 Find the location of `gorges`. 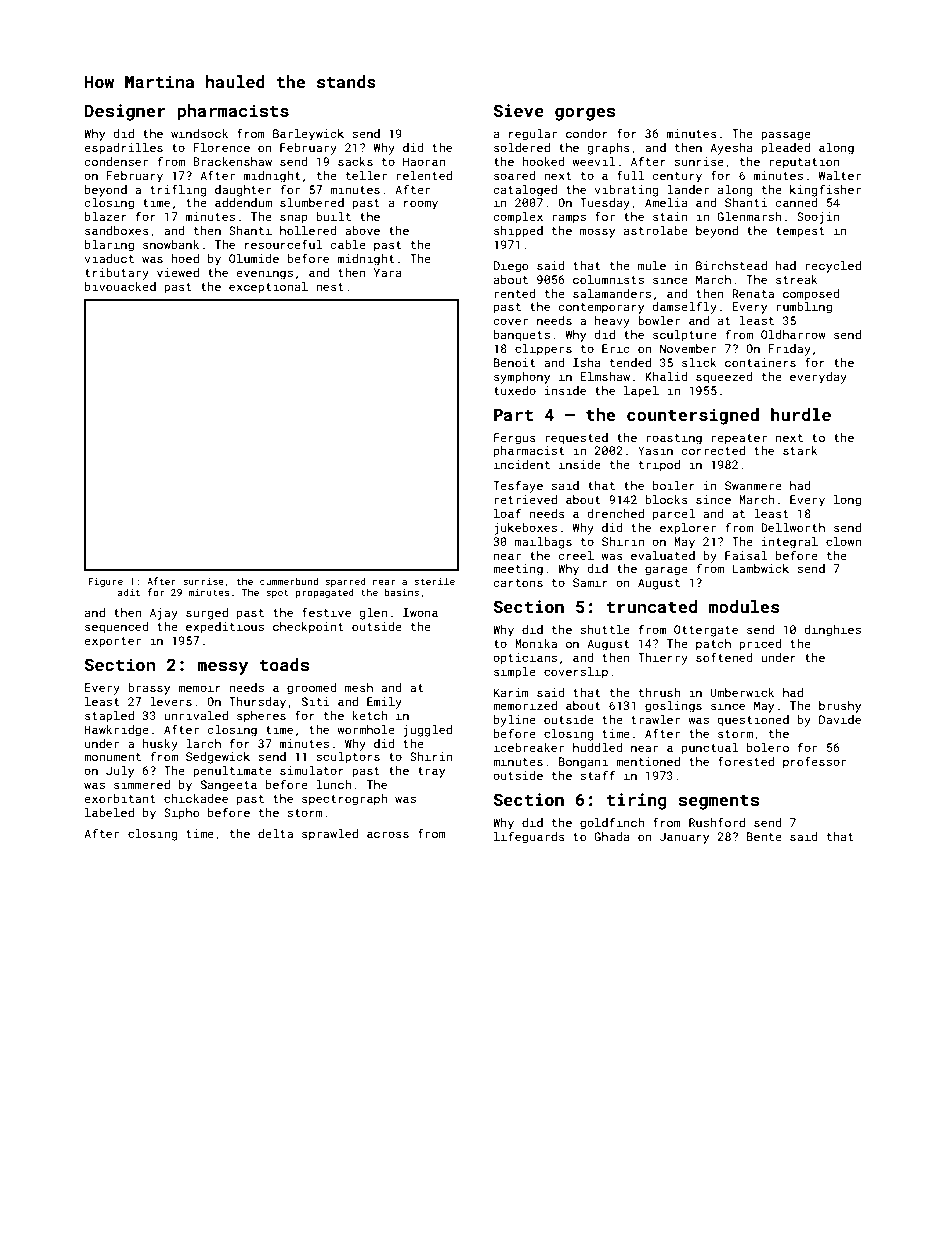

gorges is located at coordinates (585, 114).
